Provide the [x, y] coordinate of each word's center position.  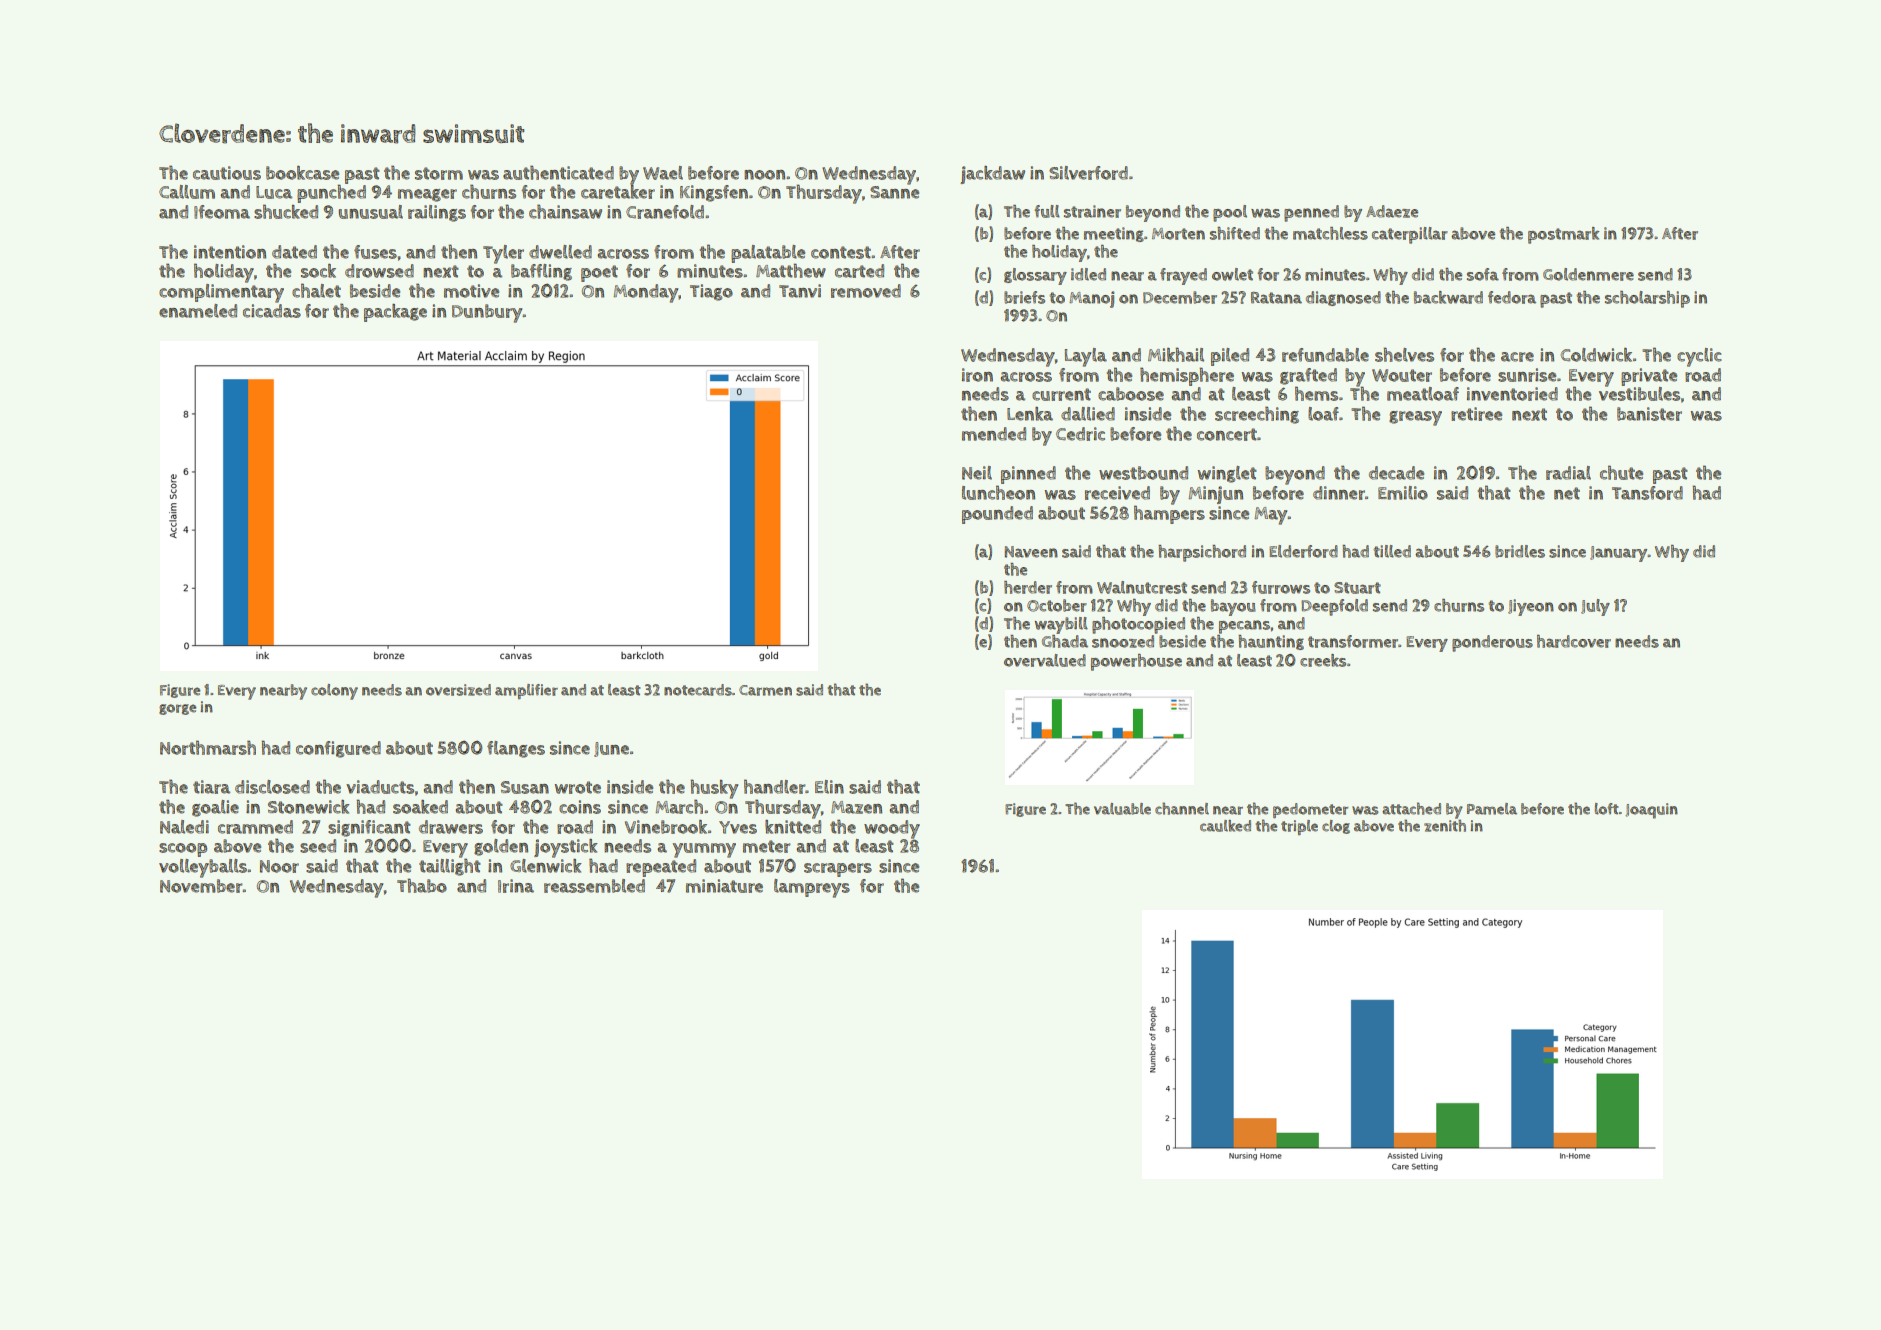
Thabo [422, 885]
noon [764, 175]
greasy [1415, 418]
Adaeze [1392, 211]
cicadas [272, 311]
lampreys [812, 888]
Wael [663, 173]
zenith [1445, 825]
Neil [977, 473]
